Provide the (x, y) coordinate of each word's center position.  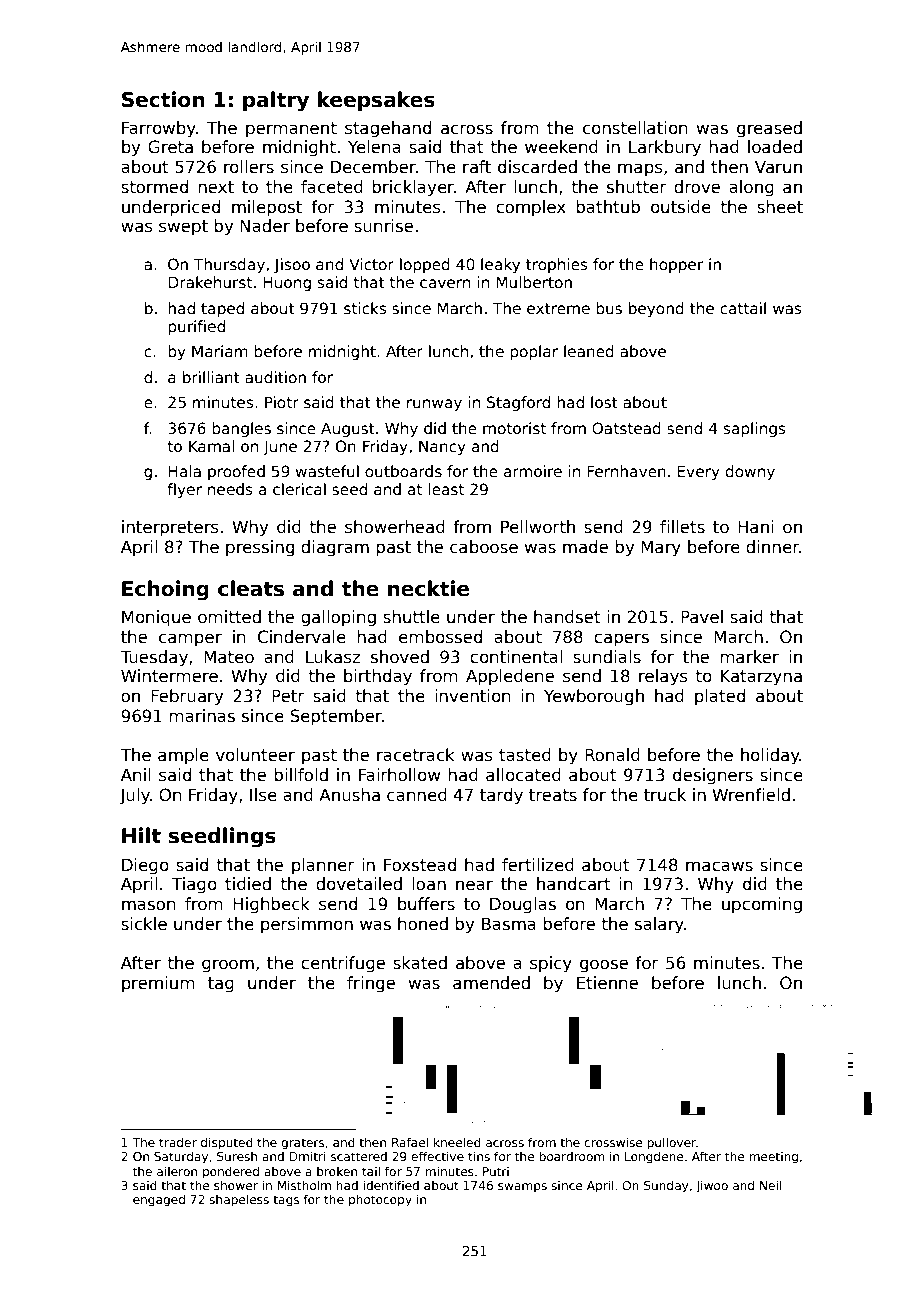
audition (275, 377)
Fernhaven (626, 471)
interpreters (170, 528)
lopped (425, 265)
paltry (276, 101)
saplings (755, 429)
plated (720, 697)
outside (681, 207)
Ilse (263, 795)
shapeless (239, 1200)
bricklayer (413, 188)
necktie (428, 588)
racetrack (416, 755)
